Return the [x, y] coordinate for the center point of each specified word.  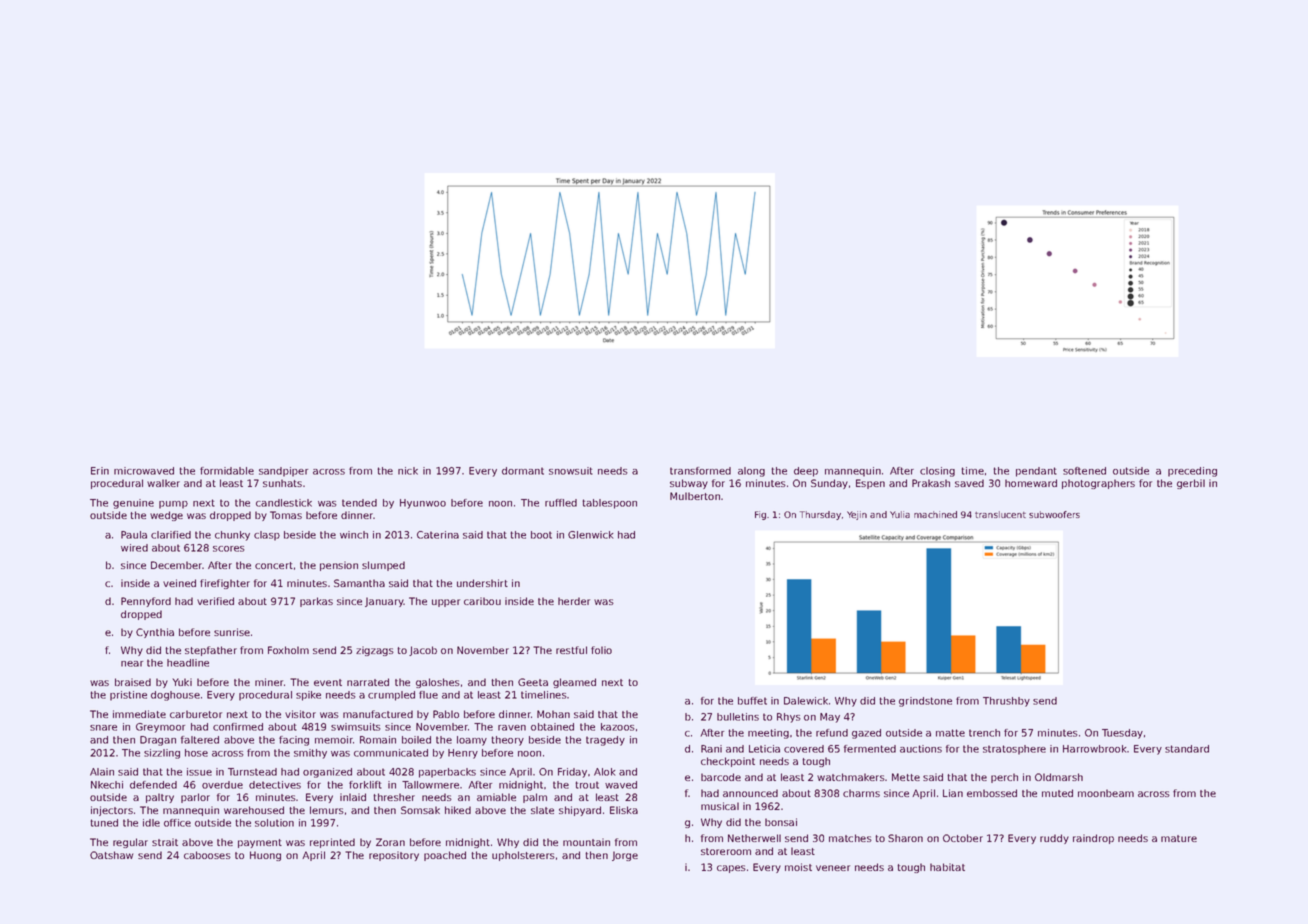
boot [541, 535]
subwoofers [1054, 514]
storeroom [726, 851]
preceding [1192, 472]
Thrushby [1006, 702]
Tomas [286, 515]
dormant [523, 471]
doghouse [175, 696]
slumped [383, 566]
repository [394, 856]
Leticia [764, 749]
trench [984, 733]
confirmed [238, 727]
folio [601, 650]
